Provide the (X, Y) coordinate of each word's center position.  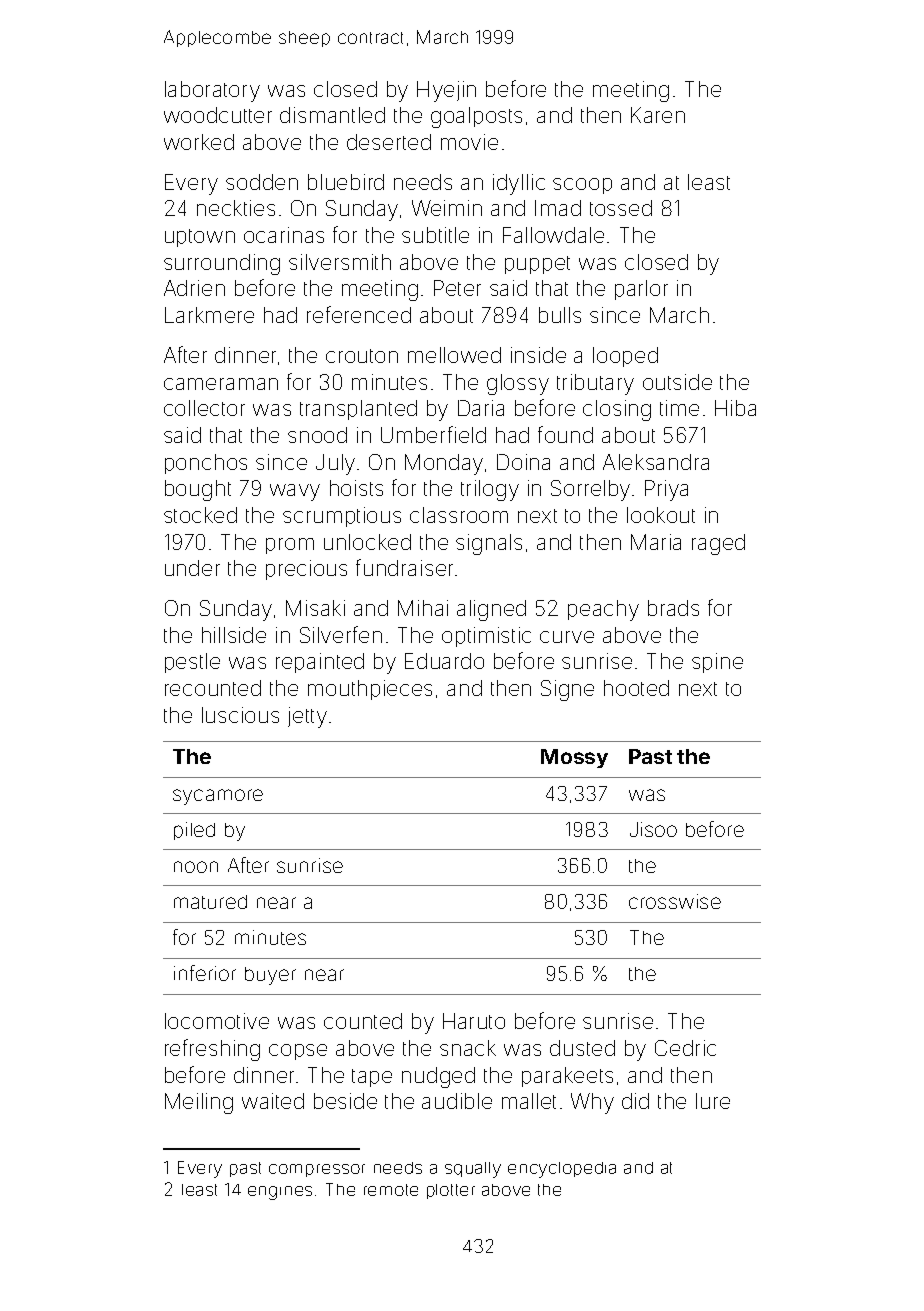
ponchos (206, 464)
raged (718, 544)
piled (194, 831)
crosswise (675, 901)
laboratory (212, 91)
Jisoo (653, 829)
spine (717, 663)
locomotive (217, 1021)
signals (489, 544)
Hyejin (446, 91)
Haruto (474, 1021)
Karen (658, 115)
